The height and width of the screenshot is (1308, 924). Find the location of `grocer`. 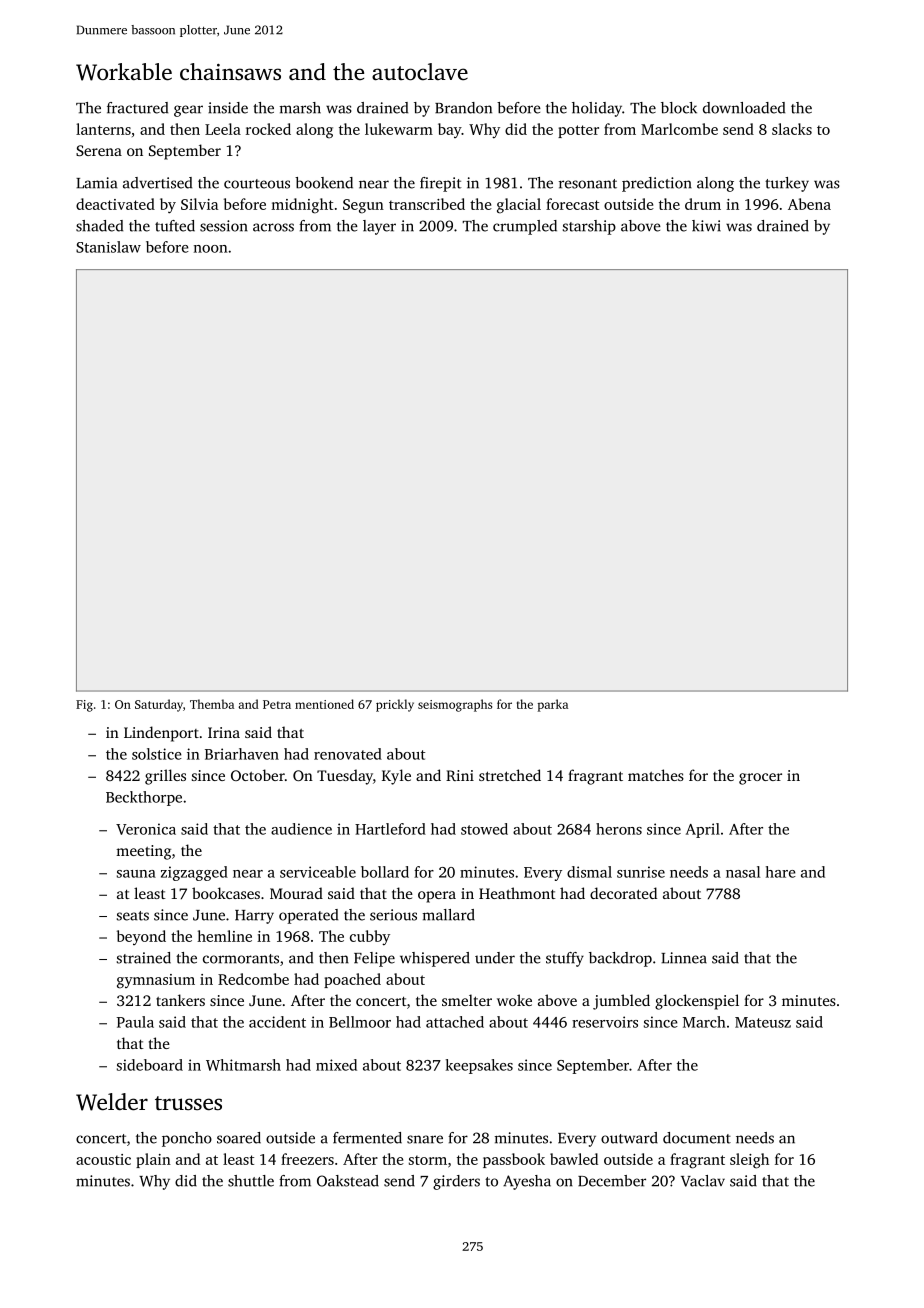

grocer is located at coordinates (760, 779).
